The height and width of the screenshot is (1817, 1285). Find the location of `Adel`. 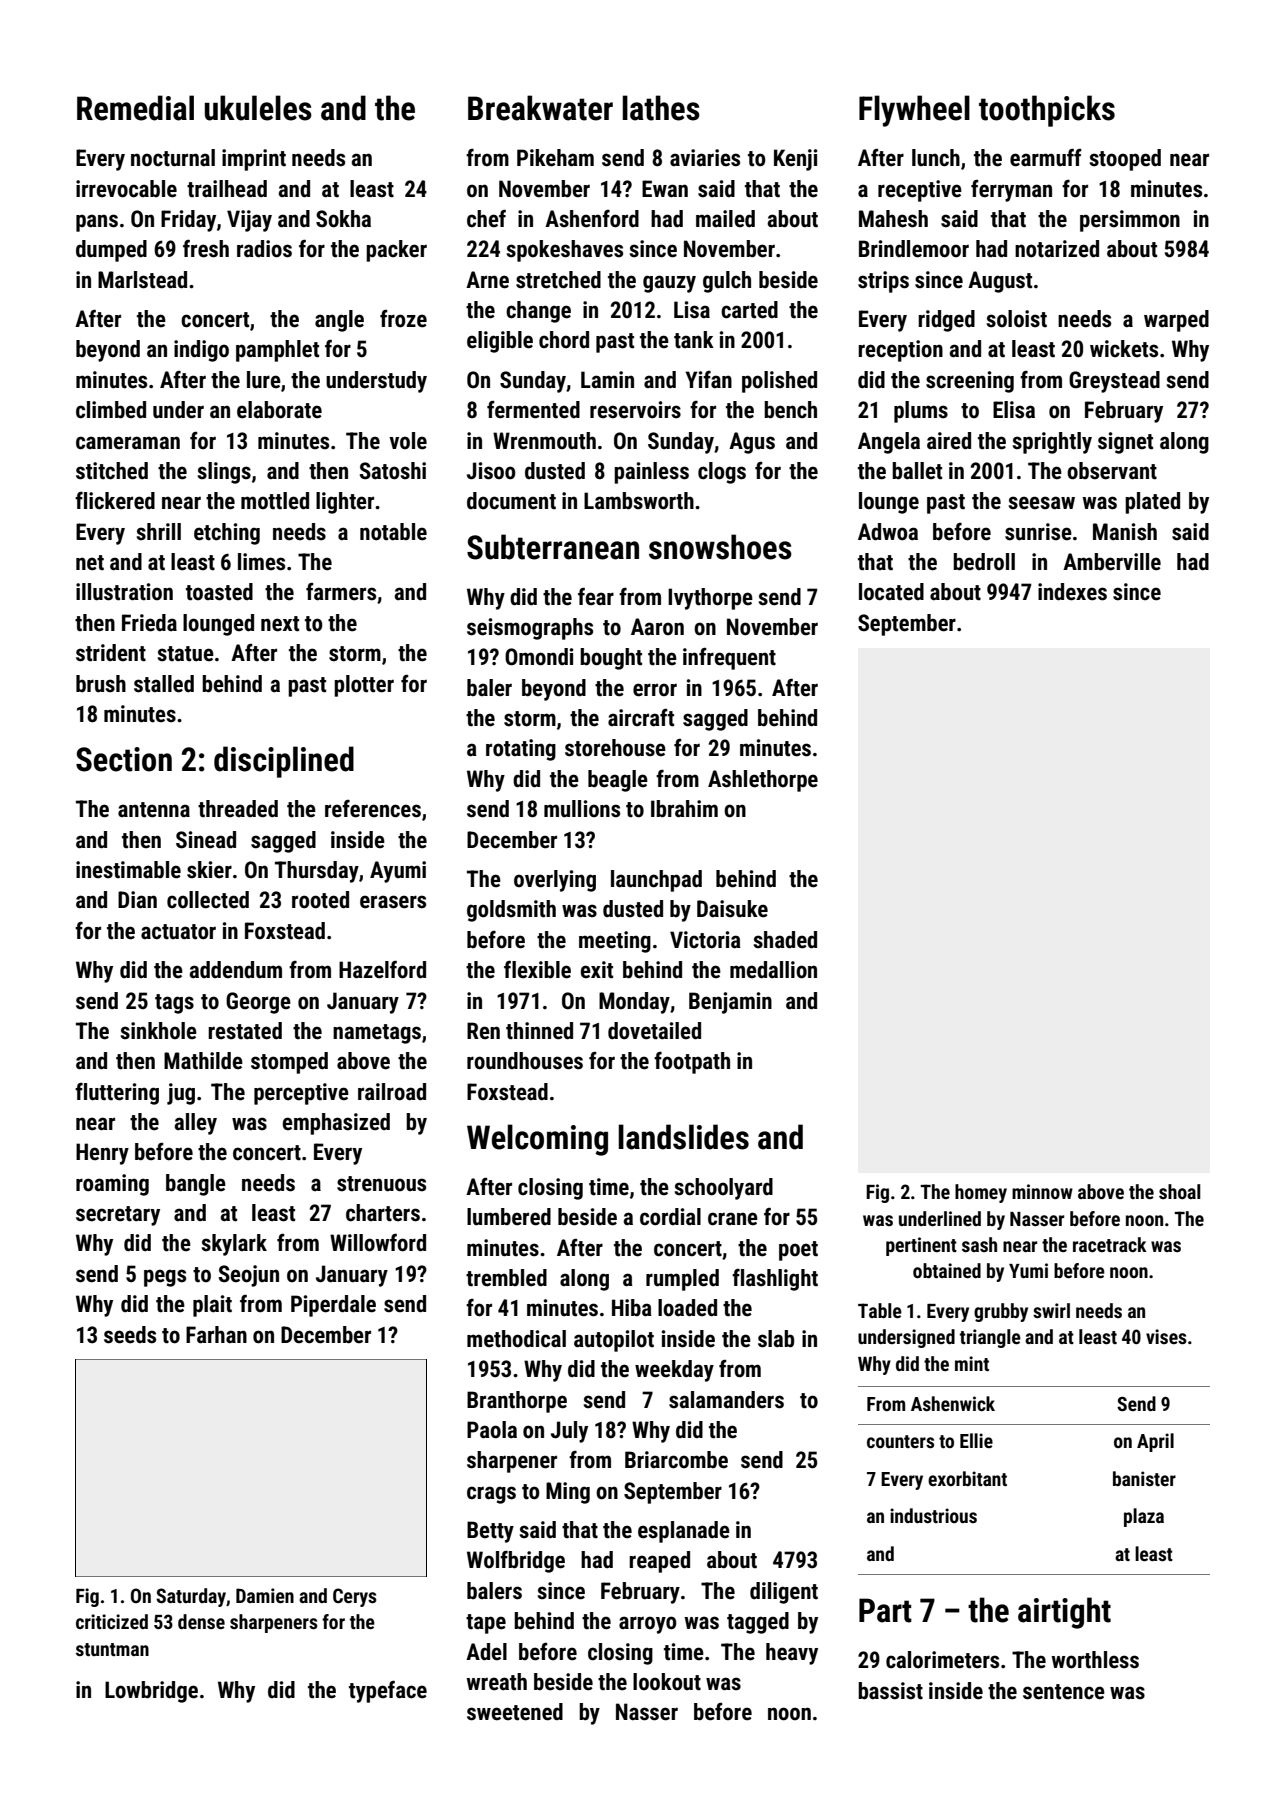

Adel is located at coordinates (486, 1652).
